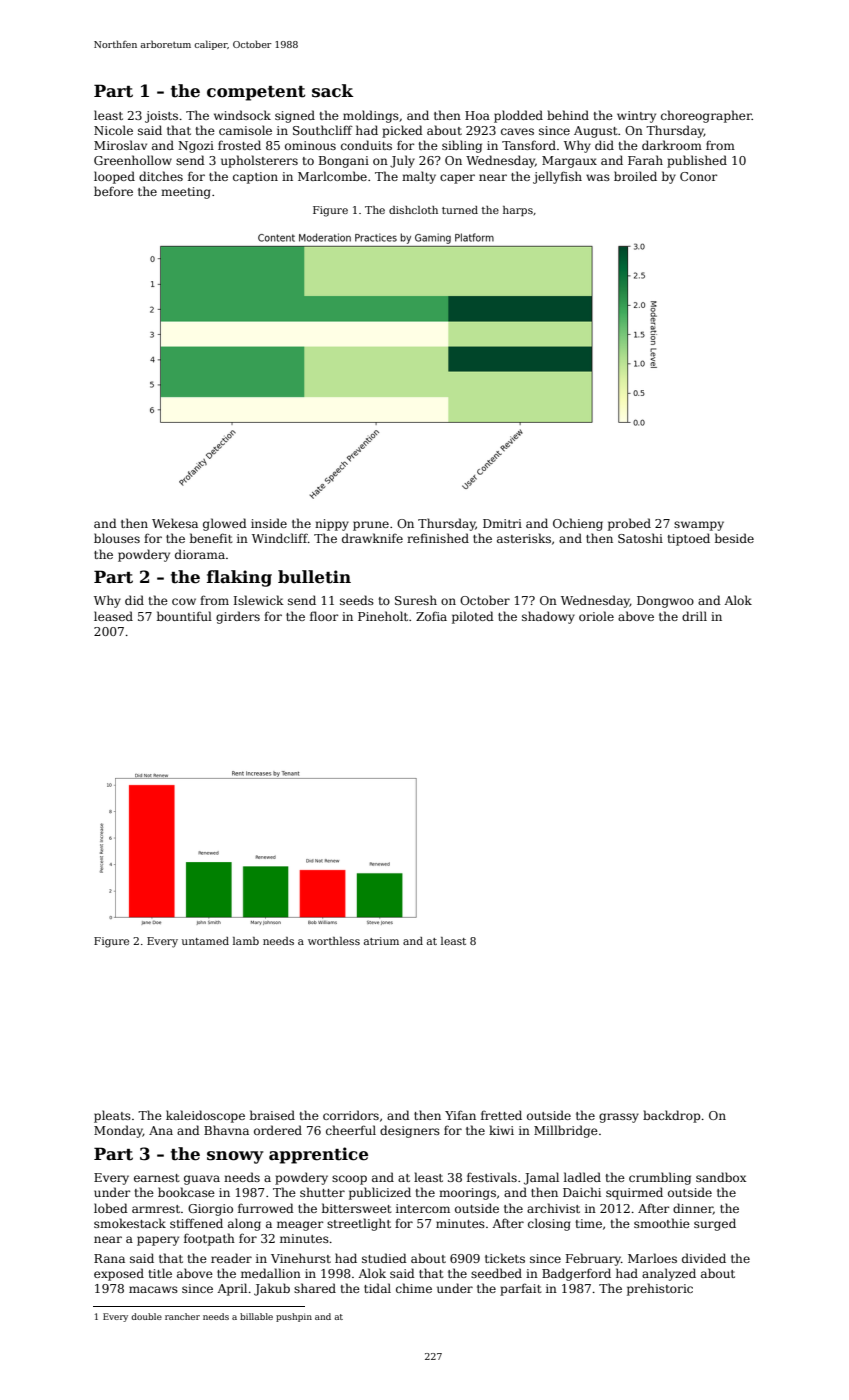 The height and width of the screenshot is (1400, 849). Describe the element at coordinates (462, 146) in the screenshot. I see `sibling` at that location.
